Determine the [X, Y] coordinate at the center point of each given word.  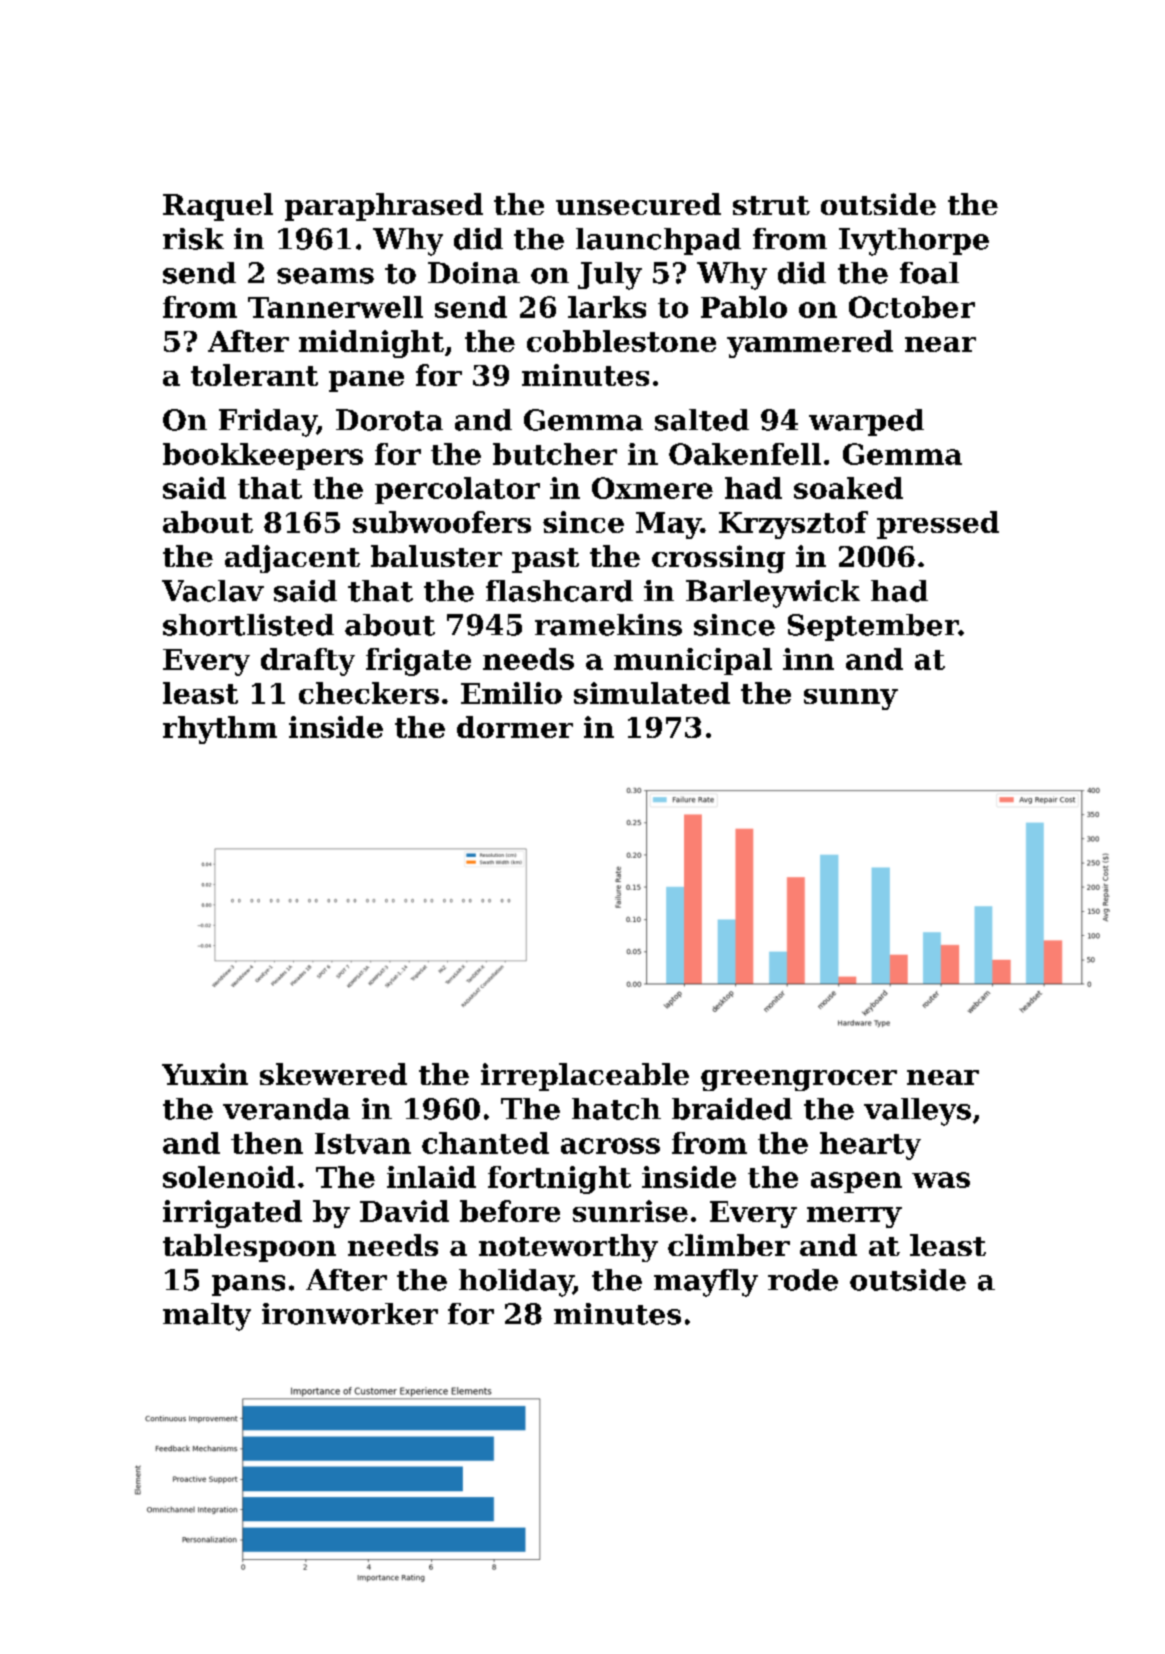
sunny [851, 699]
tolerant [254, 375]
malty [207, 1317]
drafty [308, 662]
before [510, 1211]
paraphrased [384, 207]
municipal [693, 661]
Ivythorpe [914, 242]
